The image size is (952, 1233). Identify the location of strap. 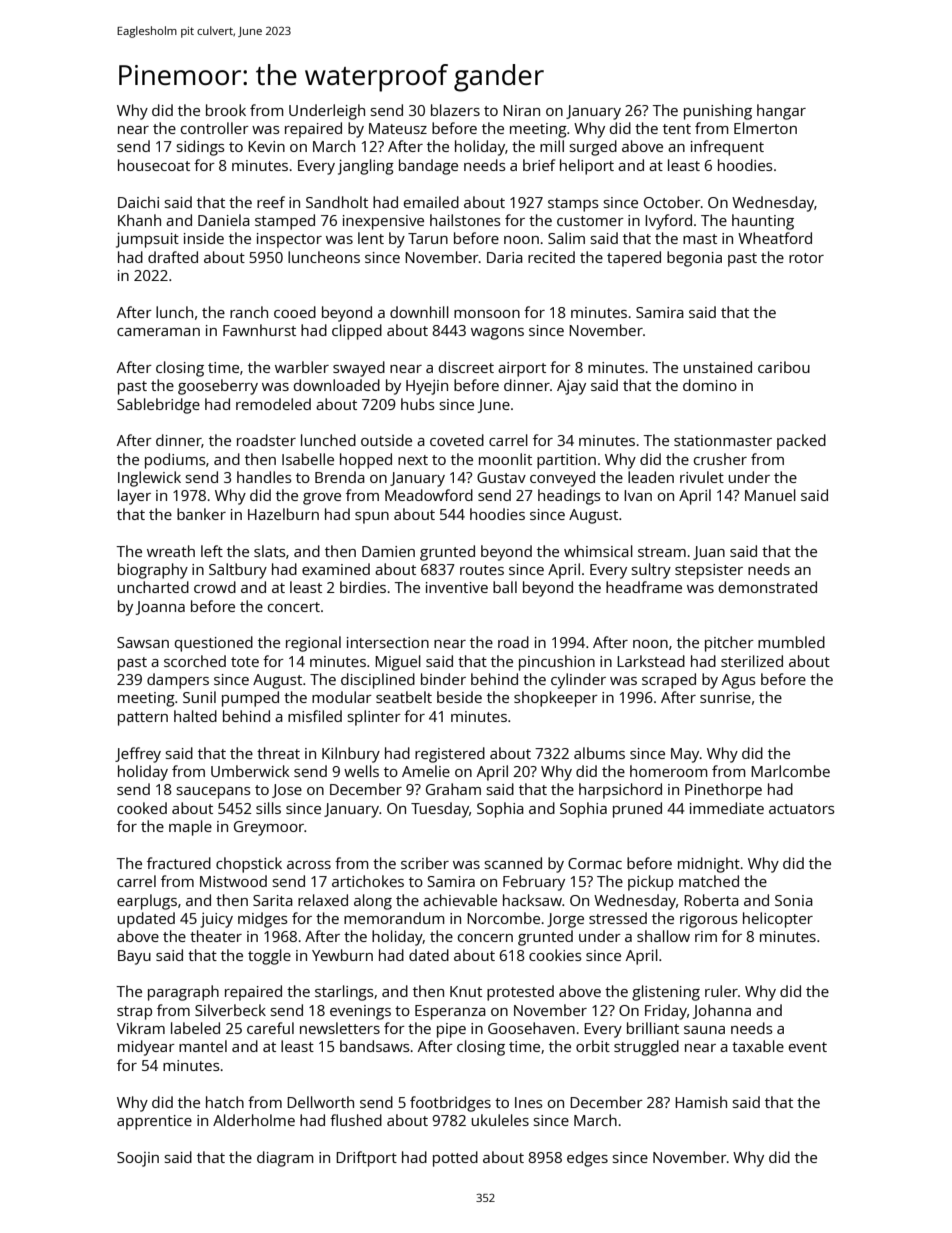
(134, 1013).
